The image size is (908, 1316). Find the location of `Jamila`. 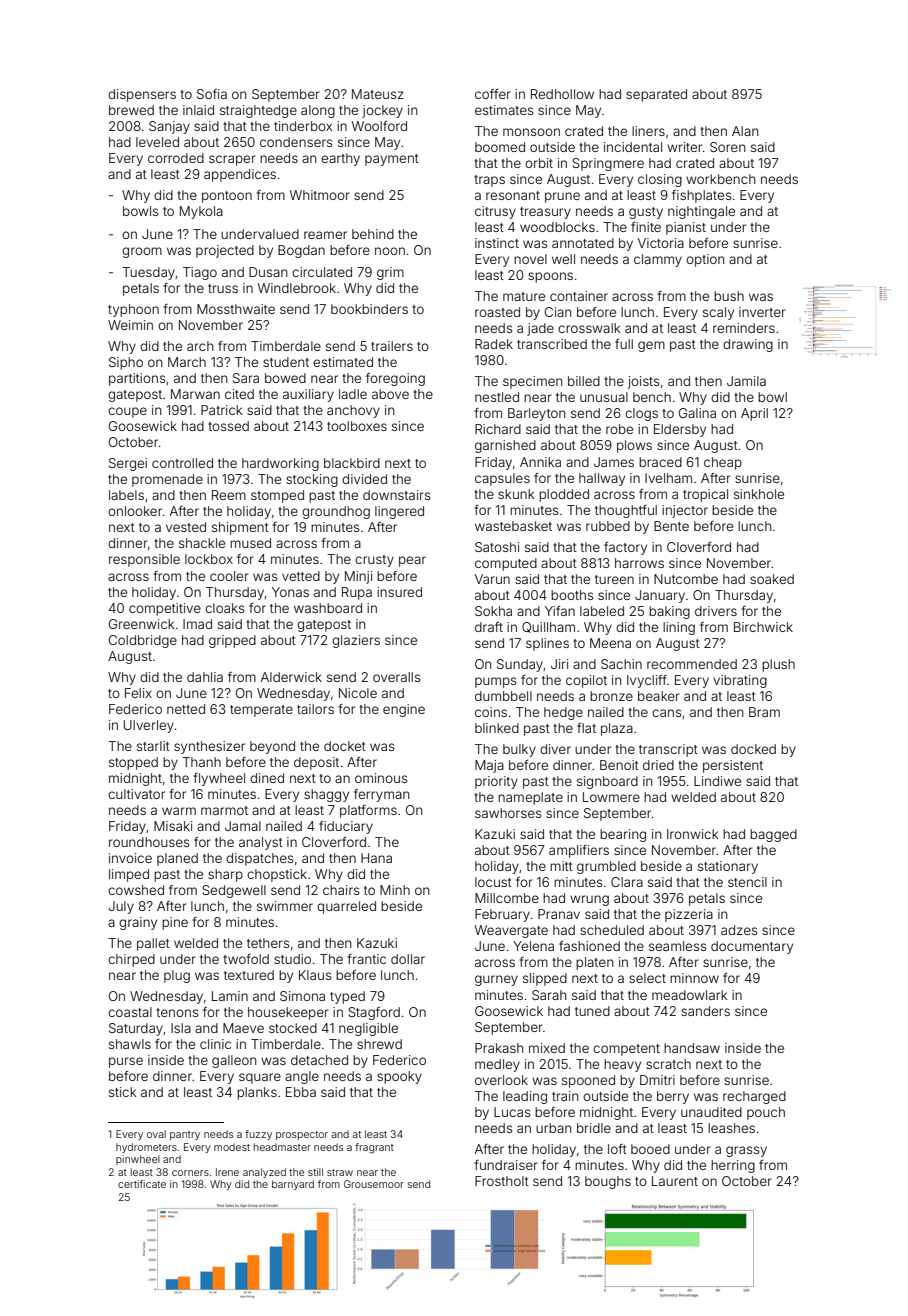

Jamila is located at coordinates (746, 381).
